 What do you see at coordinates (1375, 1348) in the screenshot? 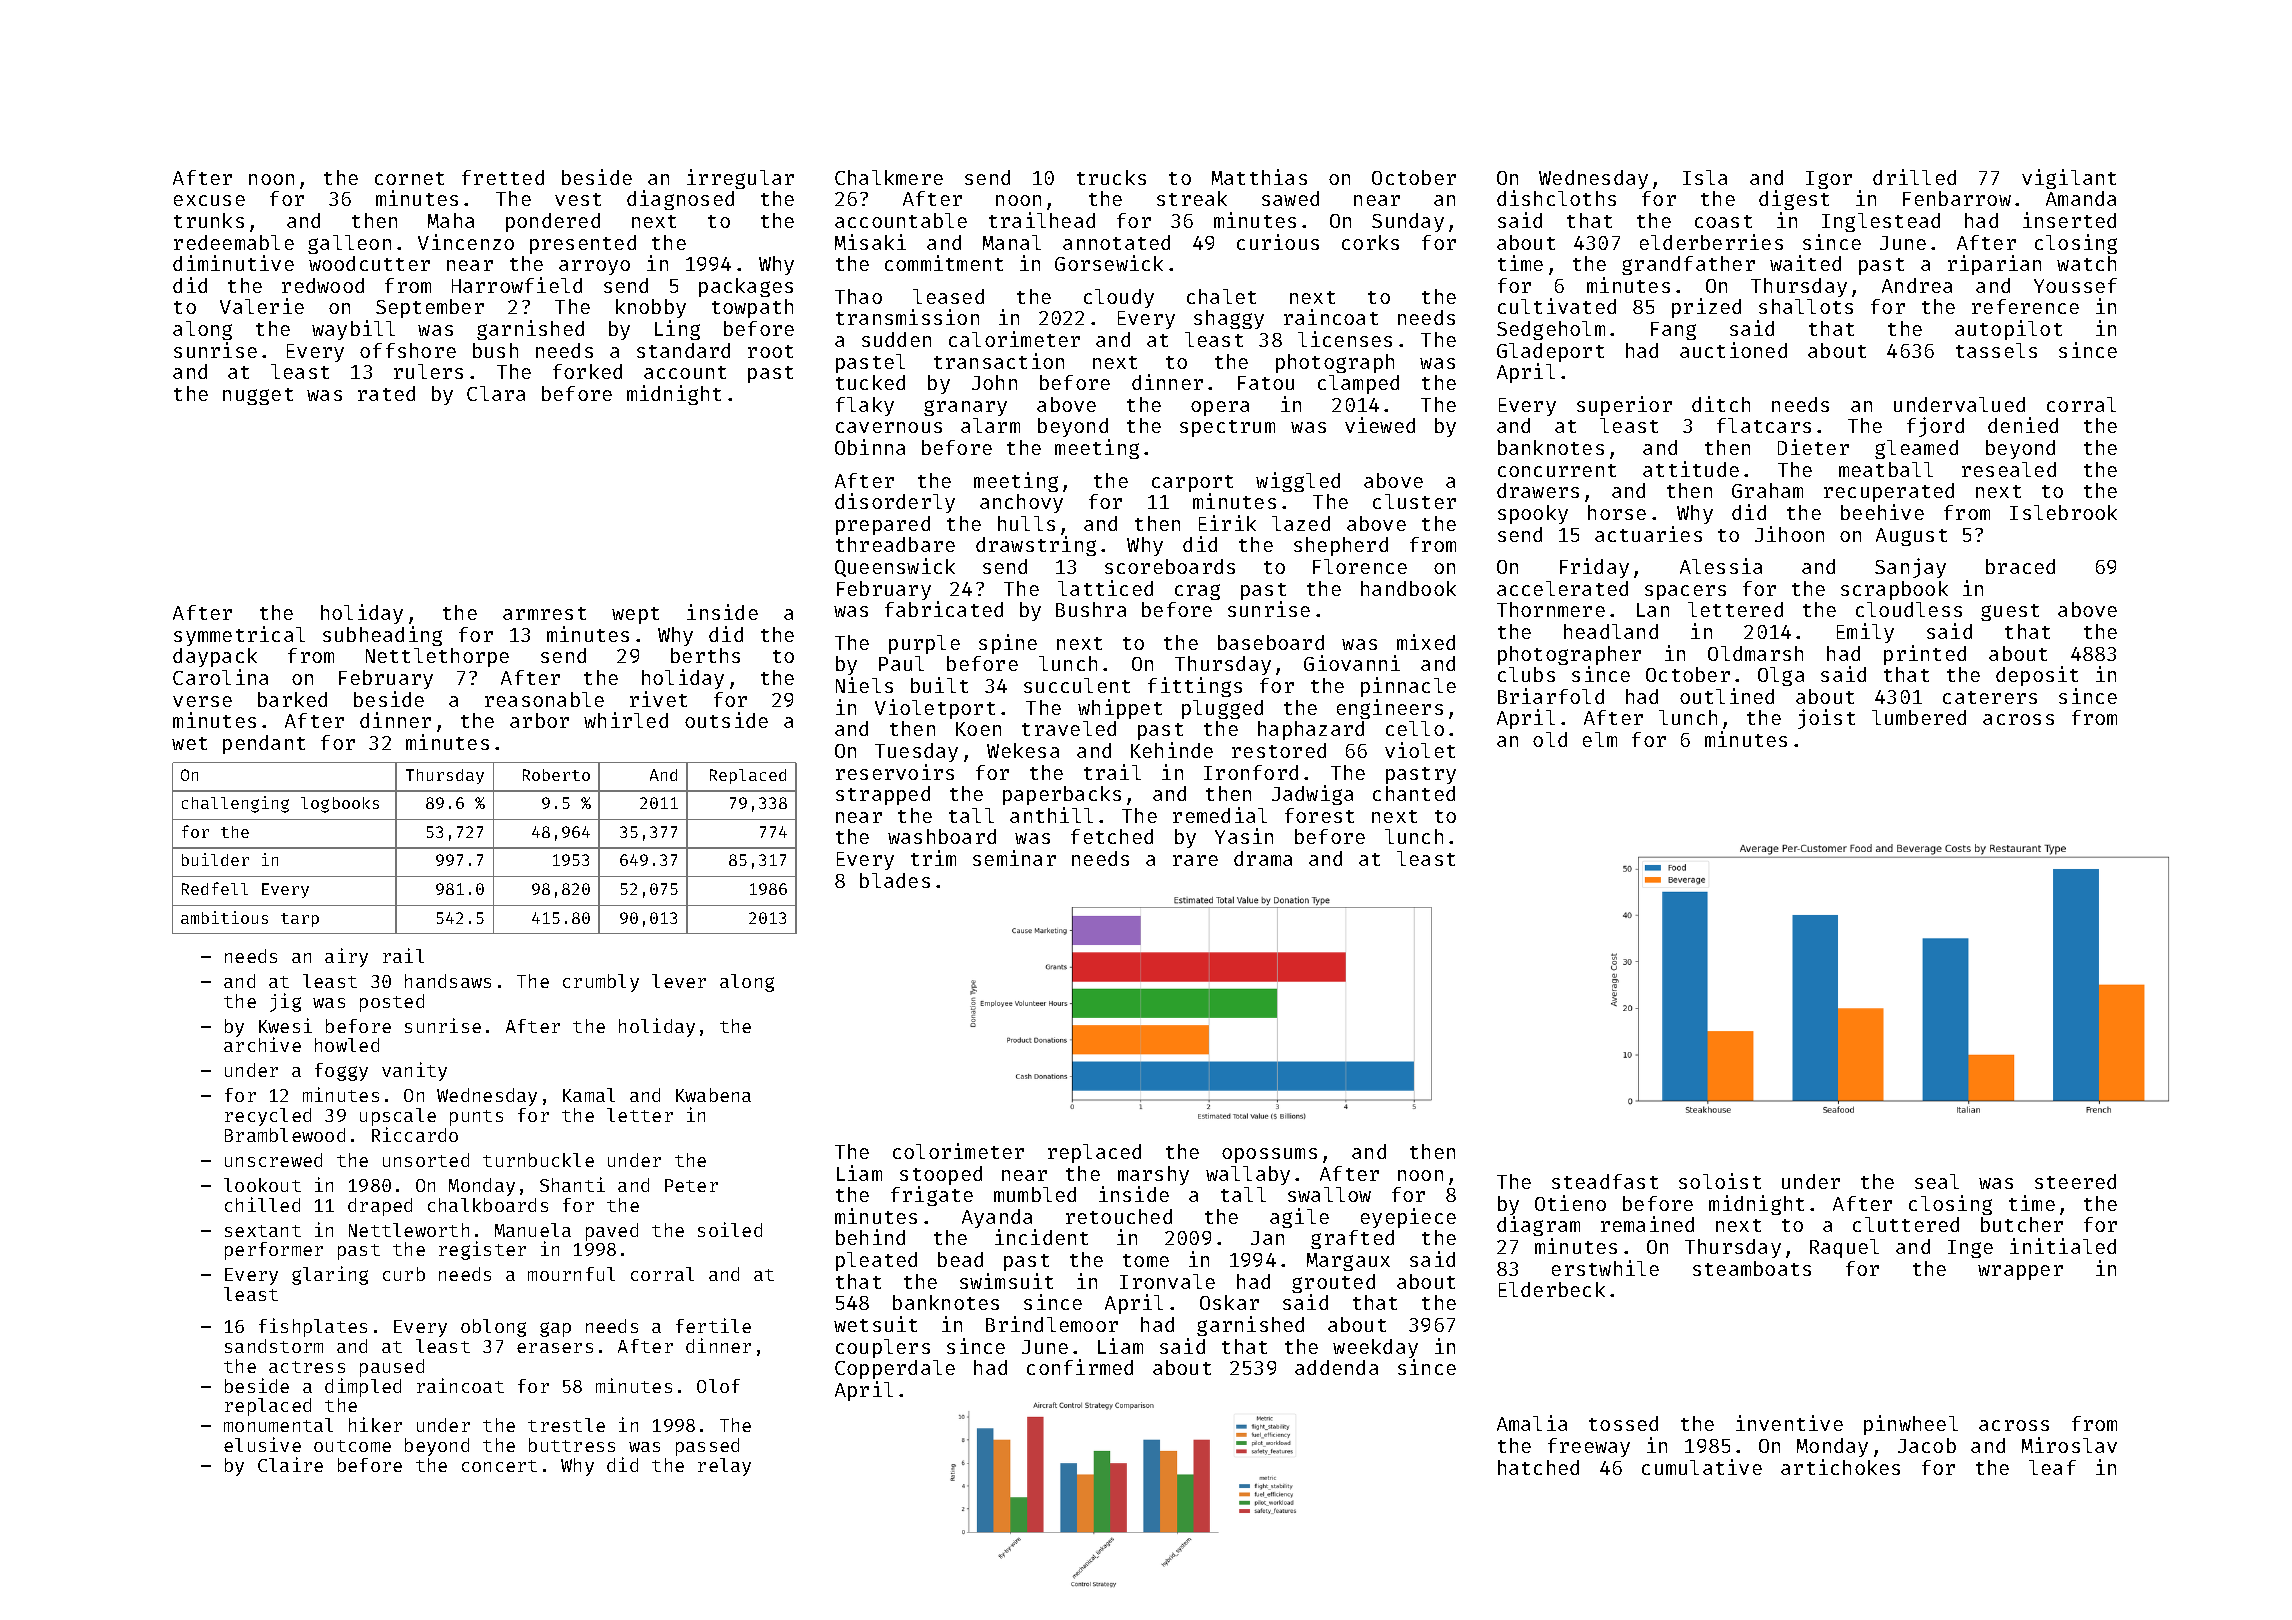
I see `weekday` at bounding box center [1375, 1348].
